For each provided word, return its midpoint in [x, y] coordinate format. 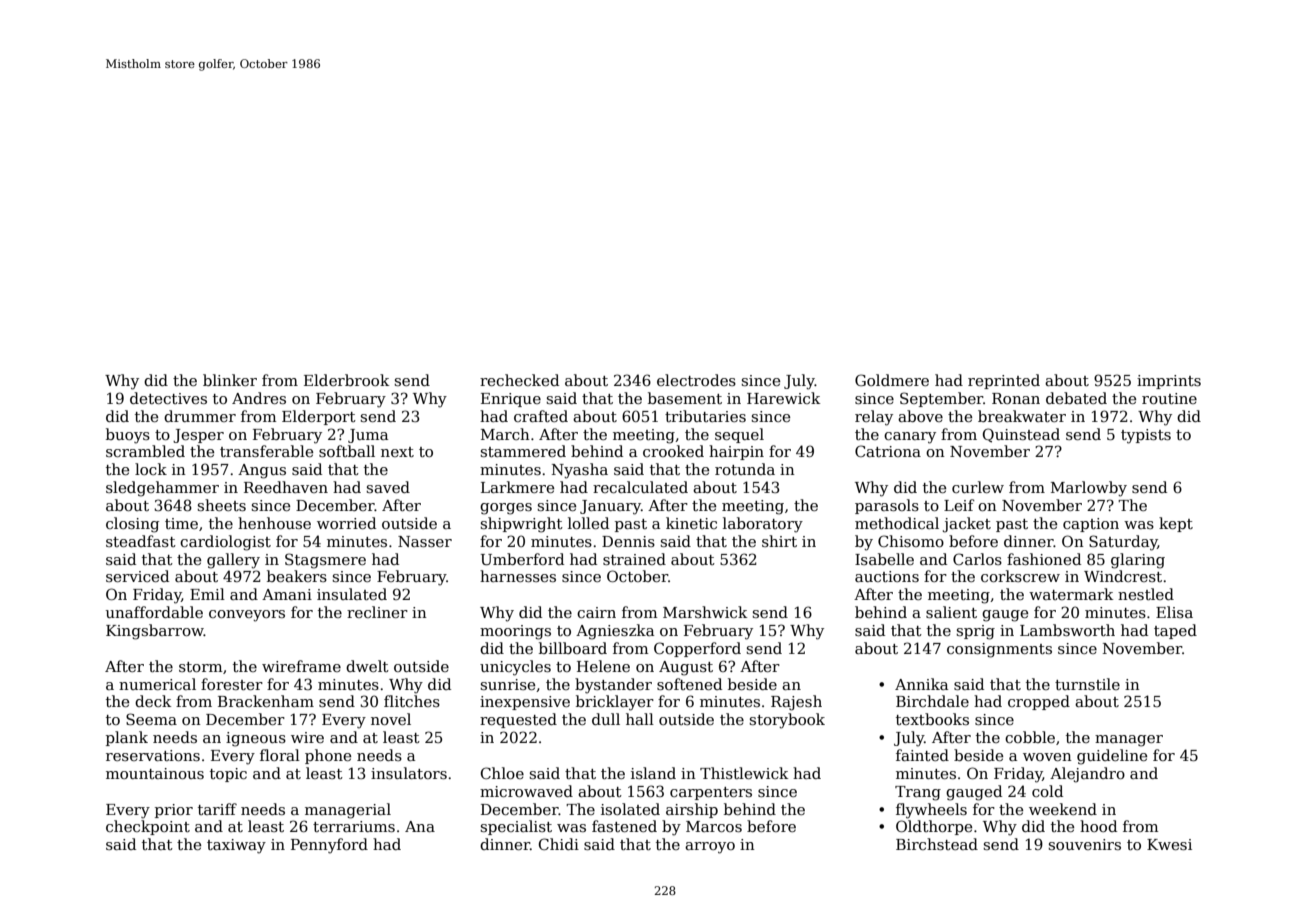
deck [153, 701]
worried [346, 523]
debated [1076, 398]
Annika [921, 684]
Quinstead [1021, 435]
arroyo [710, 848]
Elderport [319, 417]
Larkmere [517, 487]
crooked [673, 451]
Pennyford [329, 846]
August [686, 668]
